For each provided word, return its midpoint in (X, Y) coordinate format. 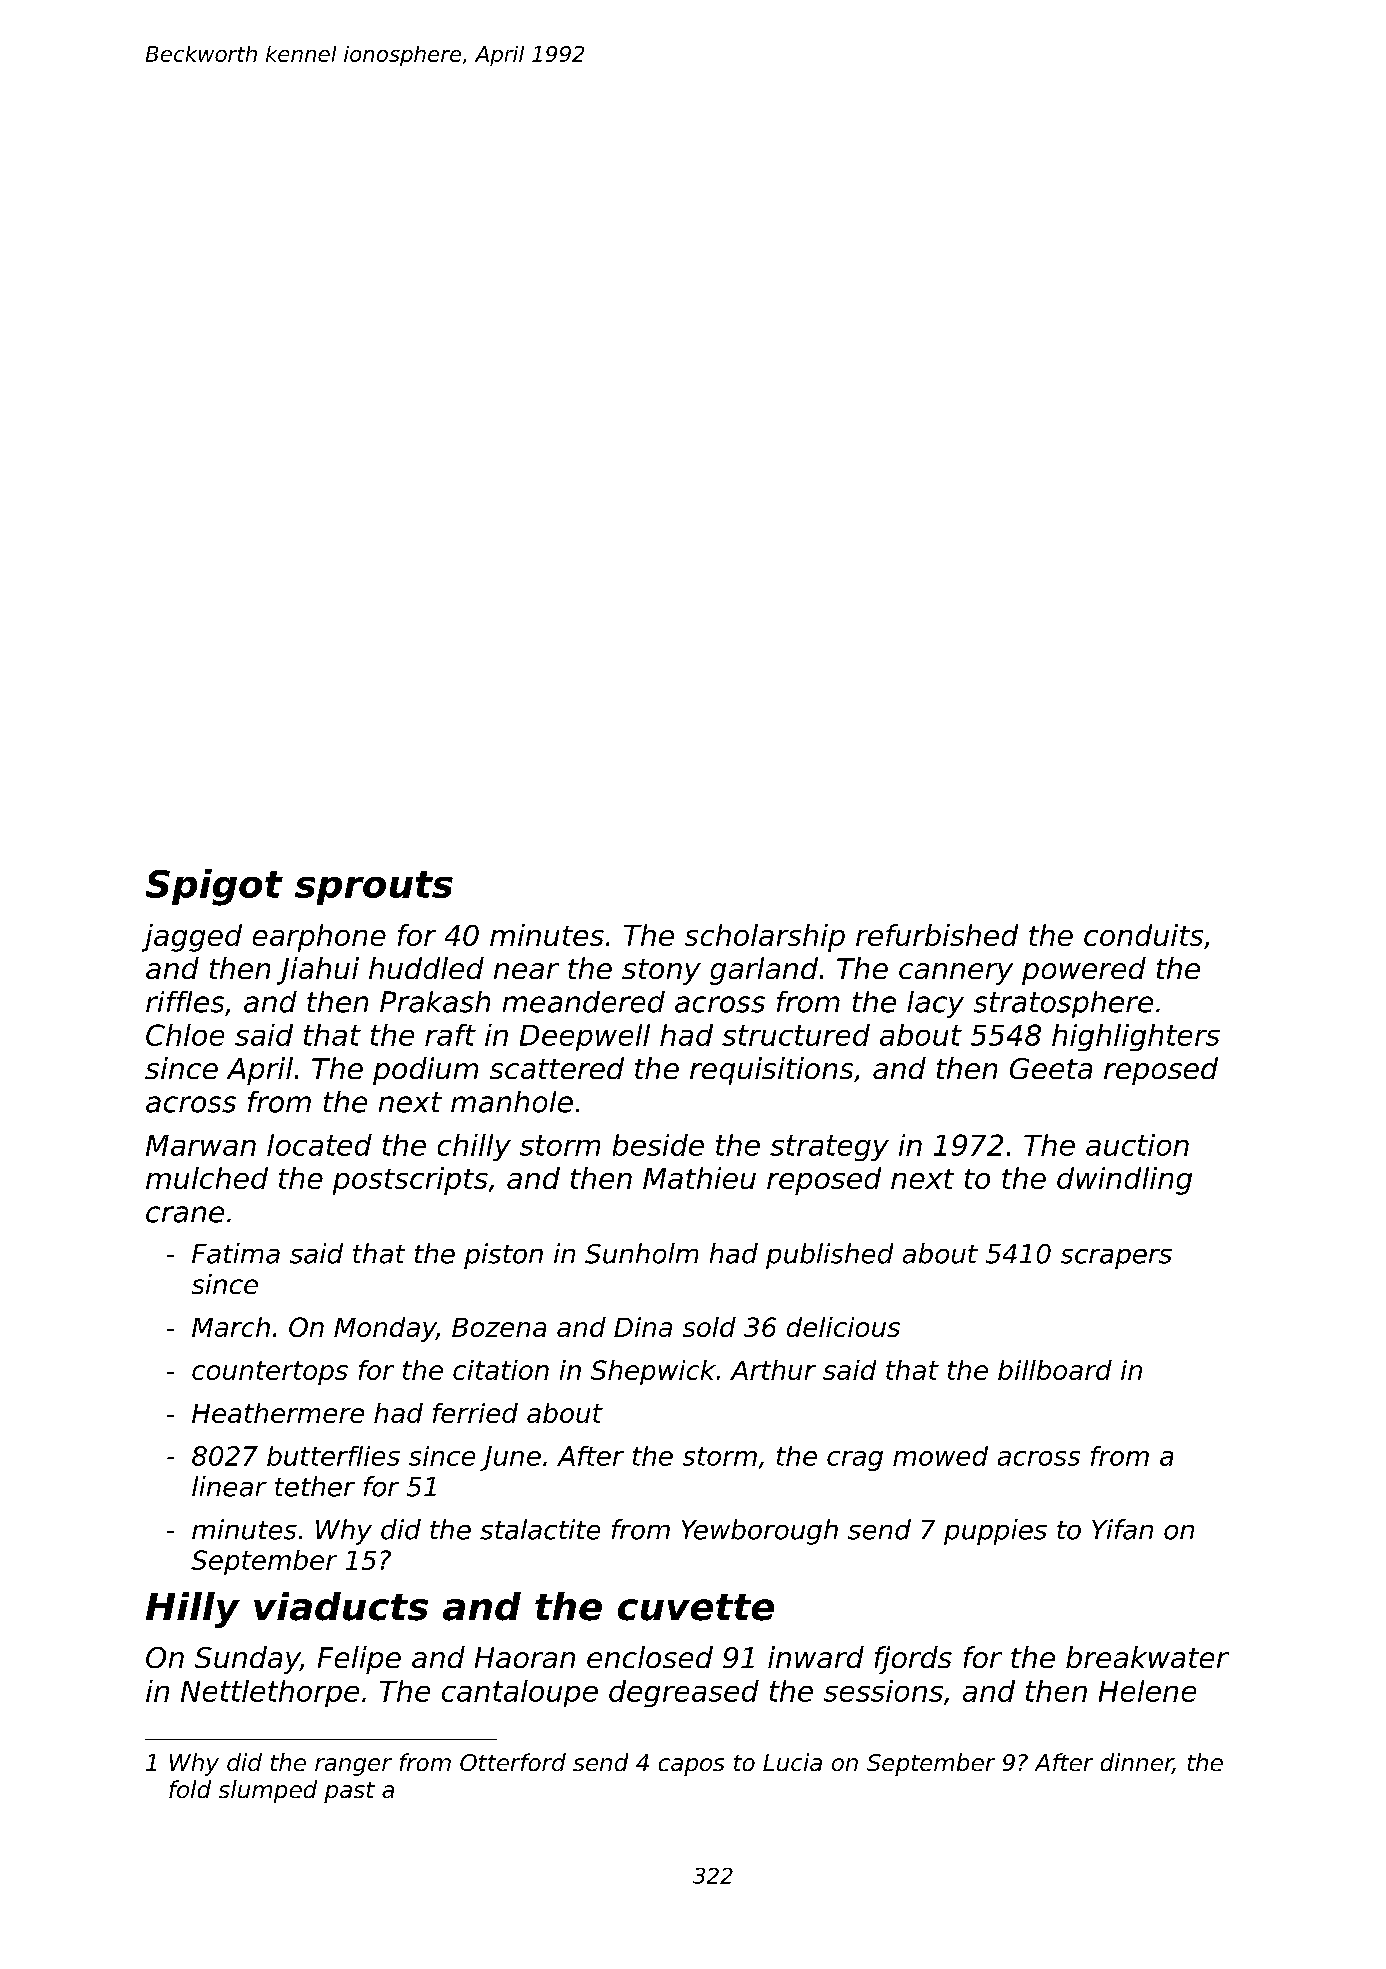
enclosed (650, 1657)
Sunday (247, 1660)
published (829, 1256)
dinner (1137, 1763)
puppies (995, 1532)
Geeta (1051, 1068)
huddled (426, 968)
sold (709, 1327)
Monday (385, 1329)
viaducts (341, 1606)
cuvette (696, 1607)
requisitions (771, 1071)
